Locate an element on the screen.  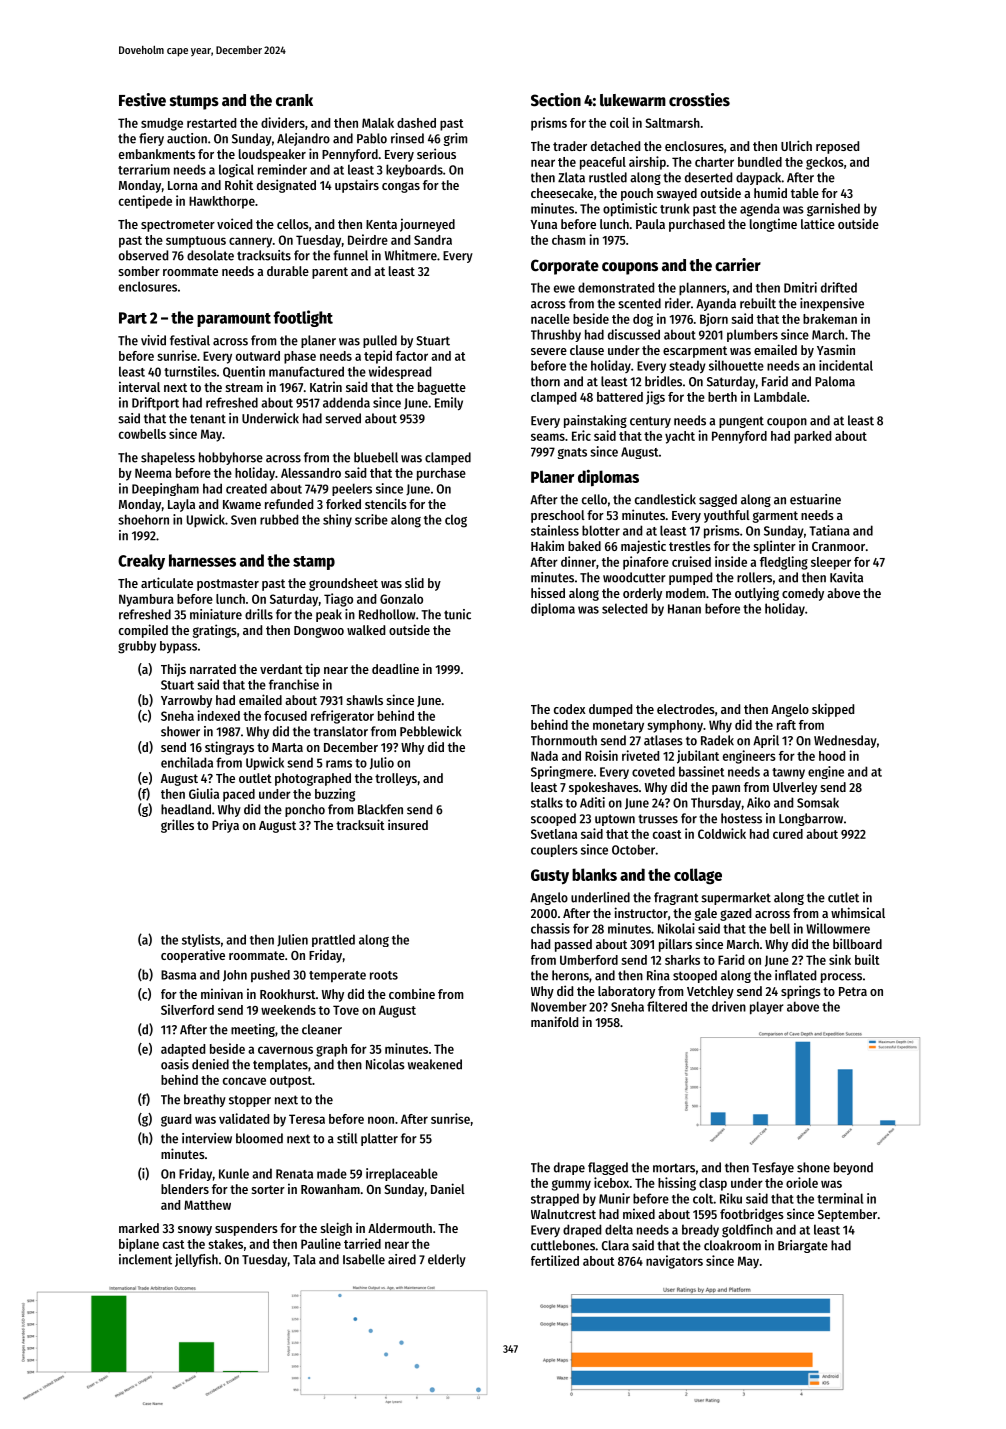
fertilized is located at coordinates (555, 1260).
